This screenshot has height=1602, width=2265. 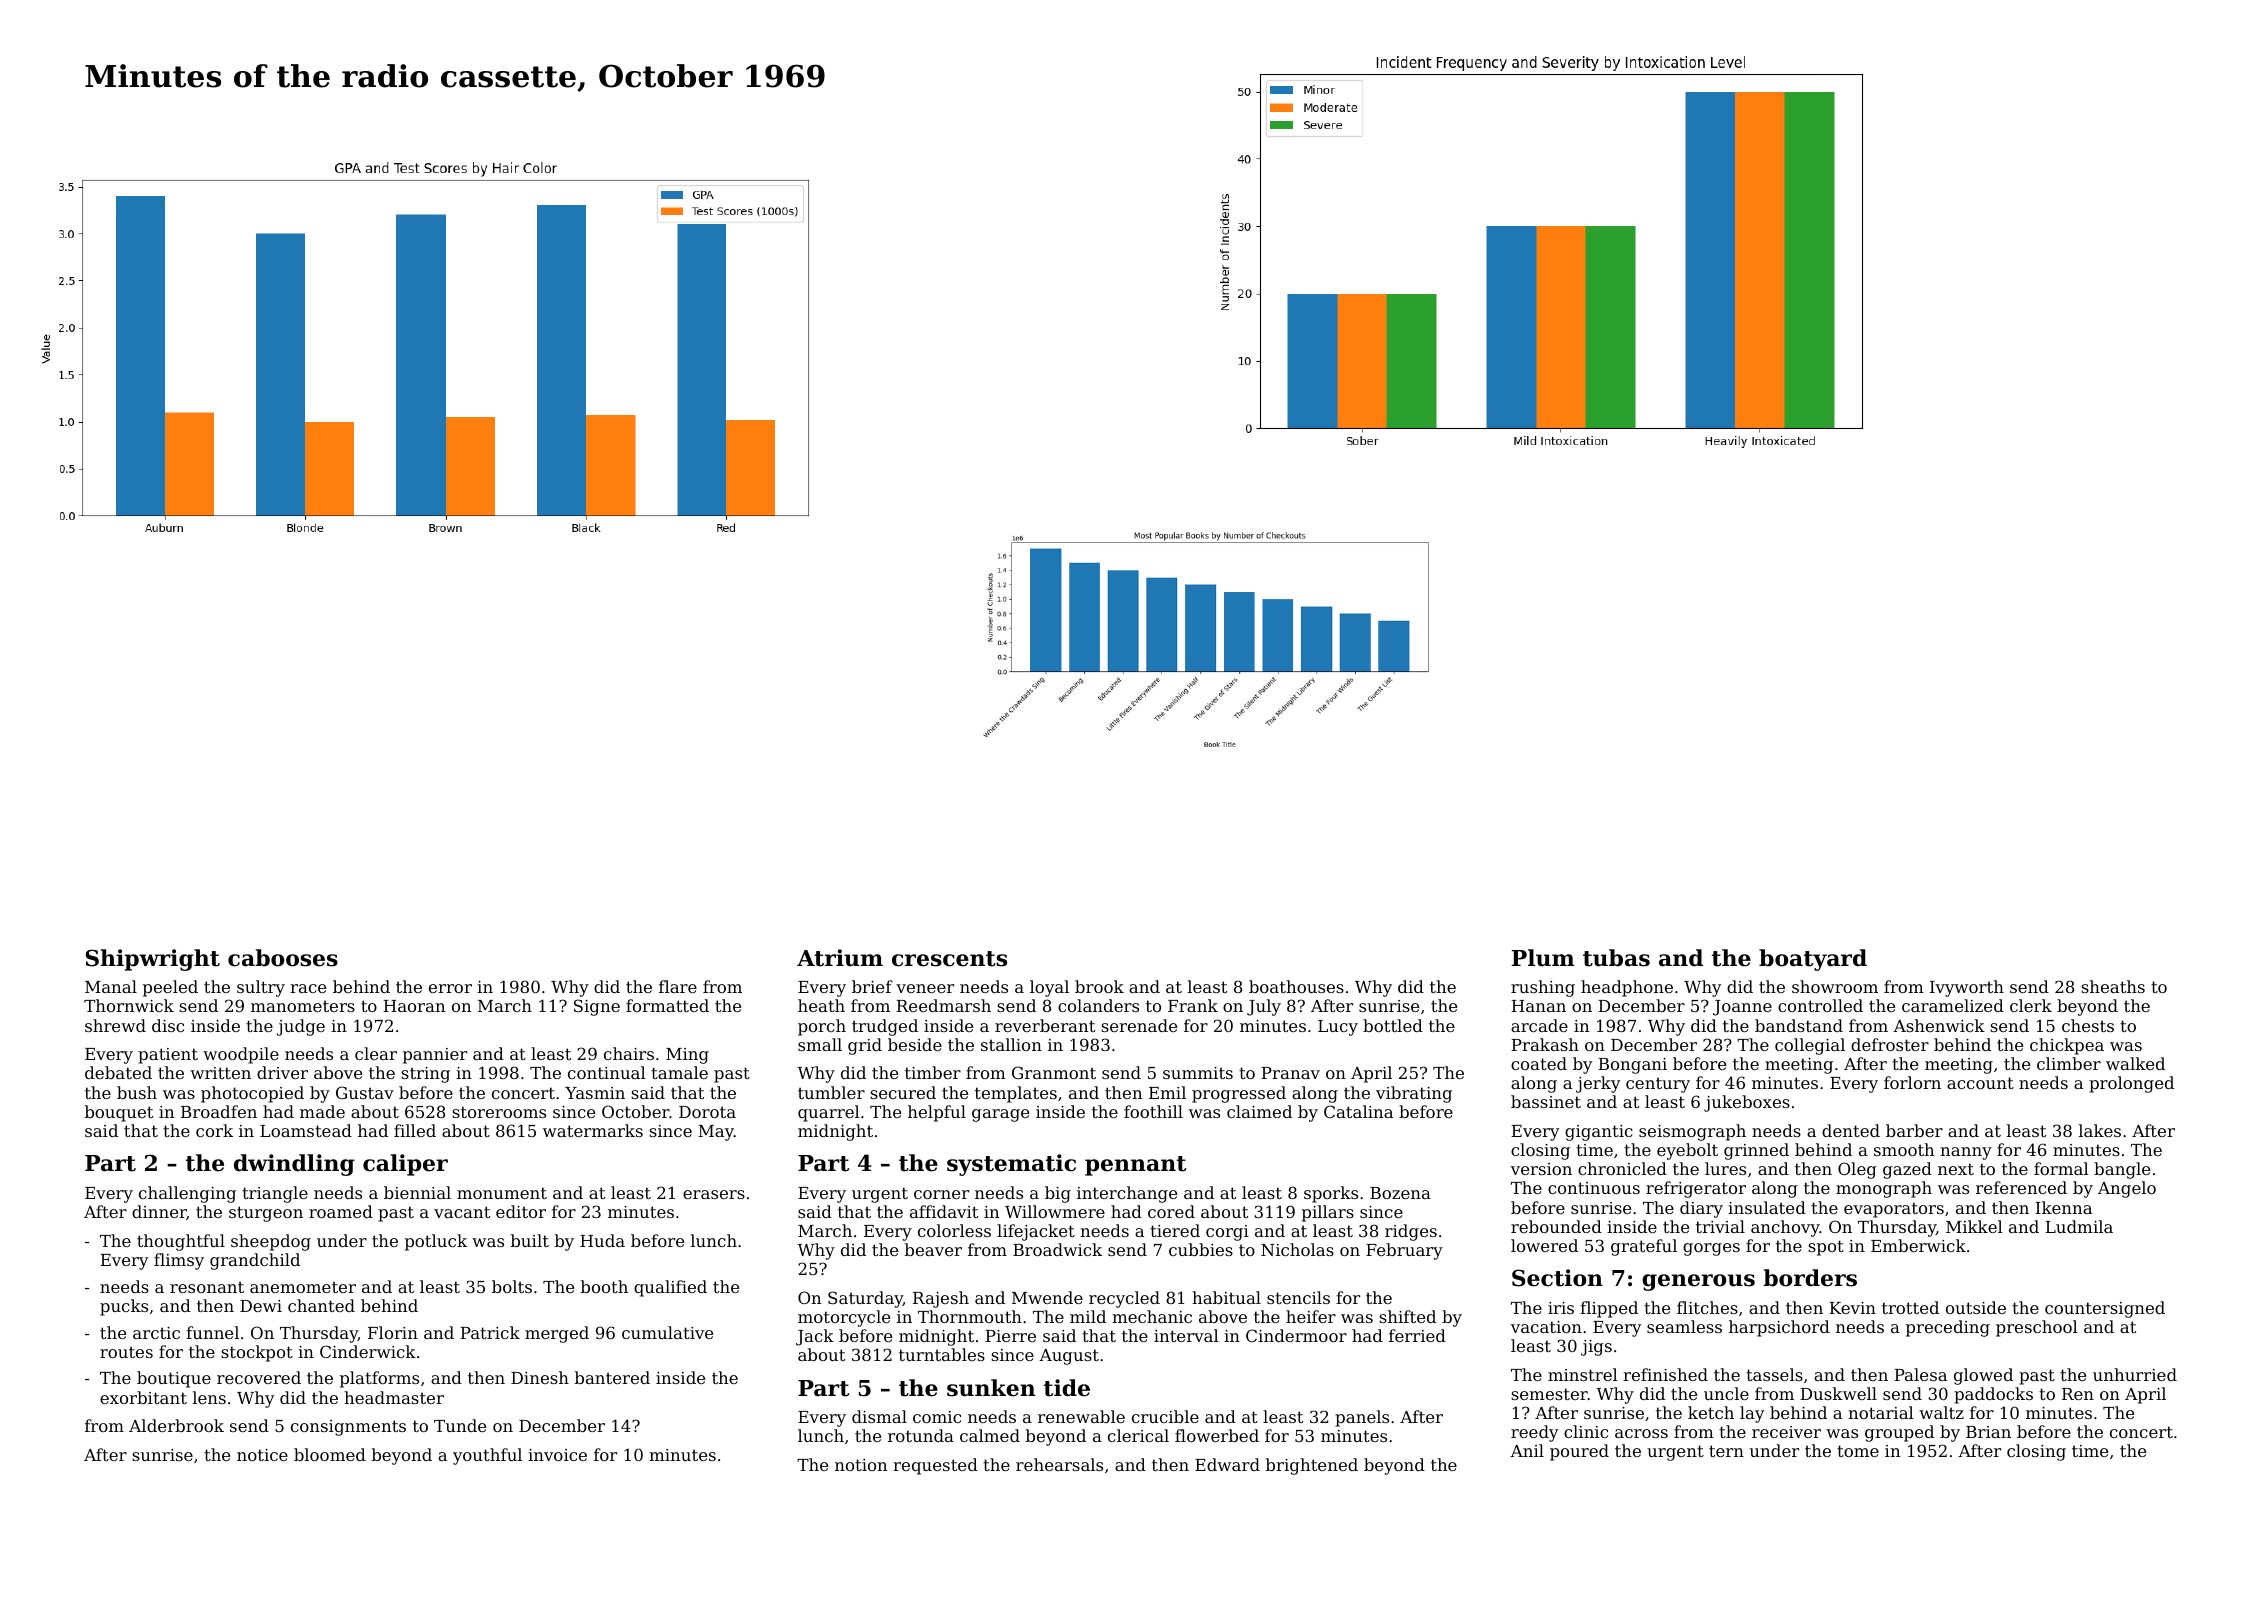 What do you see at coordinates (1298, 1297) in the screenshot?
I see `stencils` at bounding box center [1298, 1297].
